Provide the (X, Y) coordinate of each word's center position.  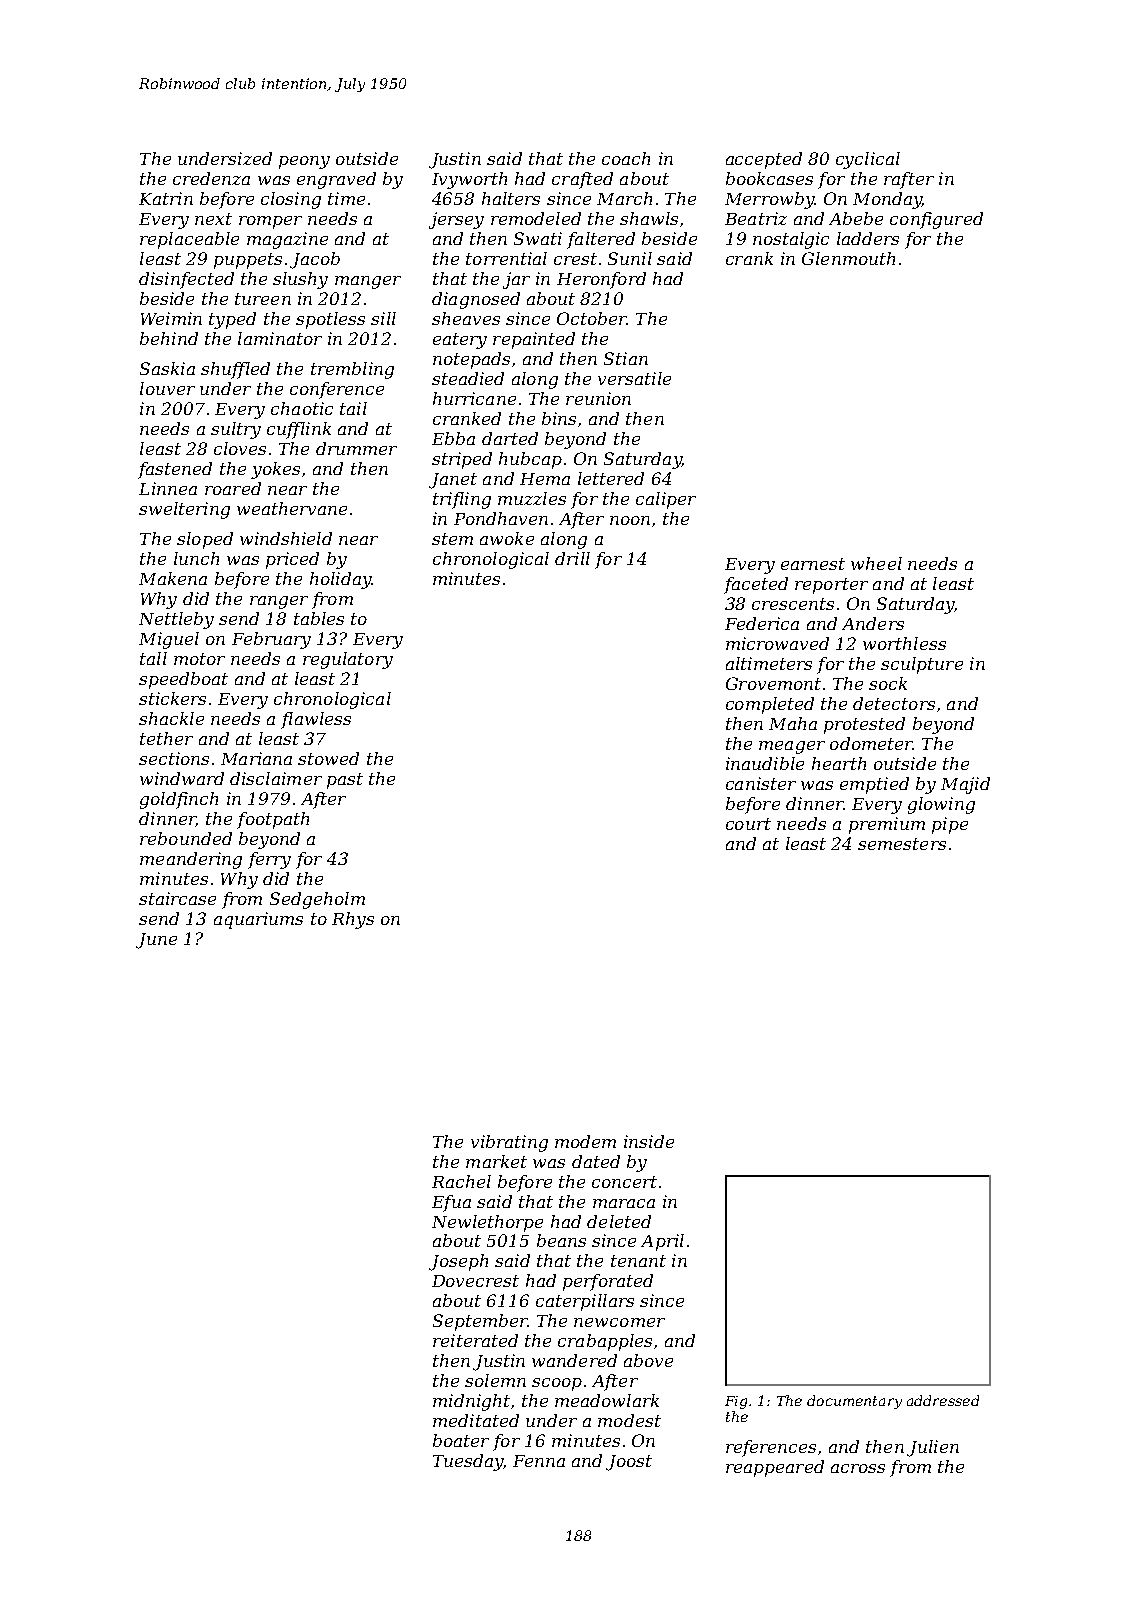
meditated (476, 1420)
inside (649, 1141)
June (156, 941)
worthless (904, 643)
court (748, 824)
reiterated (475, 1340)
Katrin (166, 198)
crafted (582, 180)
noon (630, 520)
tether (166, 738)
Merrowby (769, 200)
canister (761, 783)
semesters (902, 844)
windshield (286, 538)
